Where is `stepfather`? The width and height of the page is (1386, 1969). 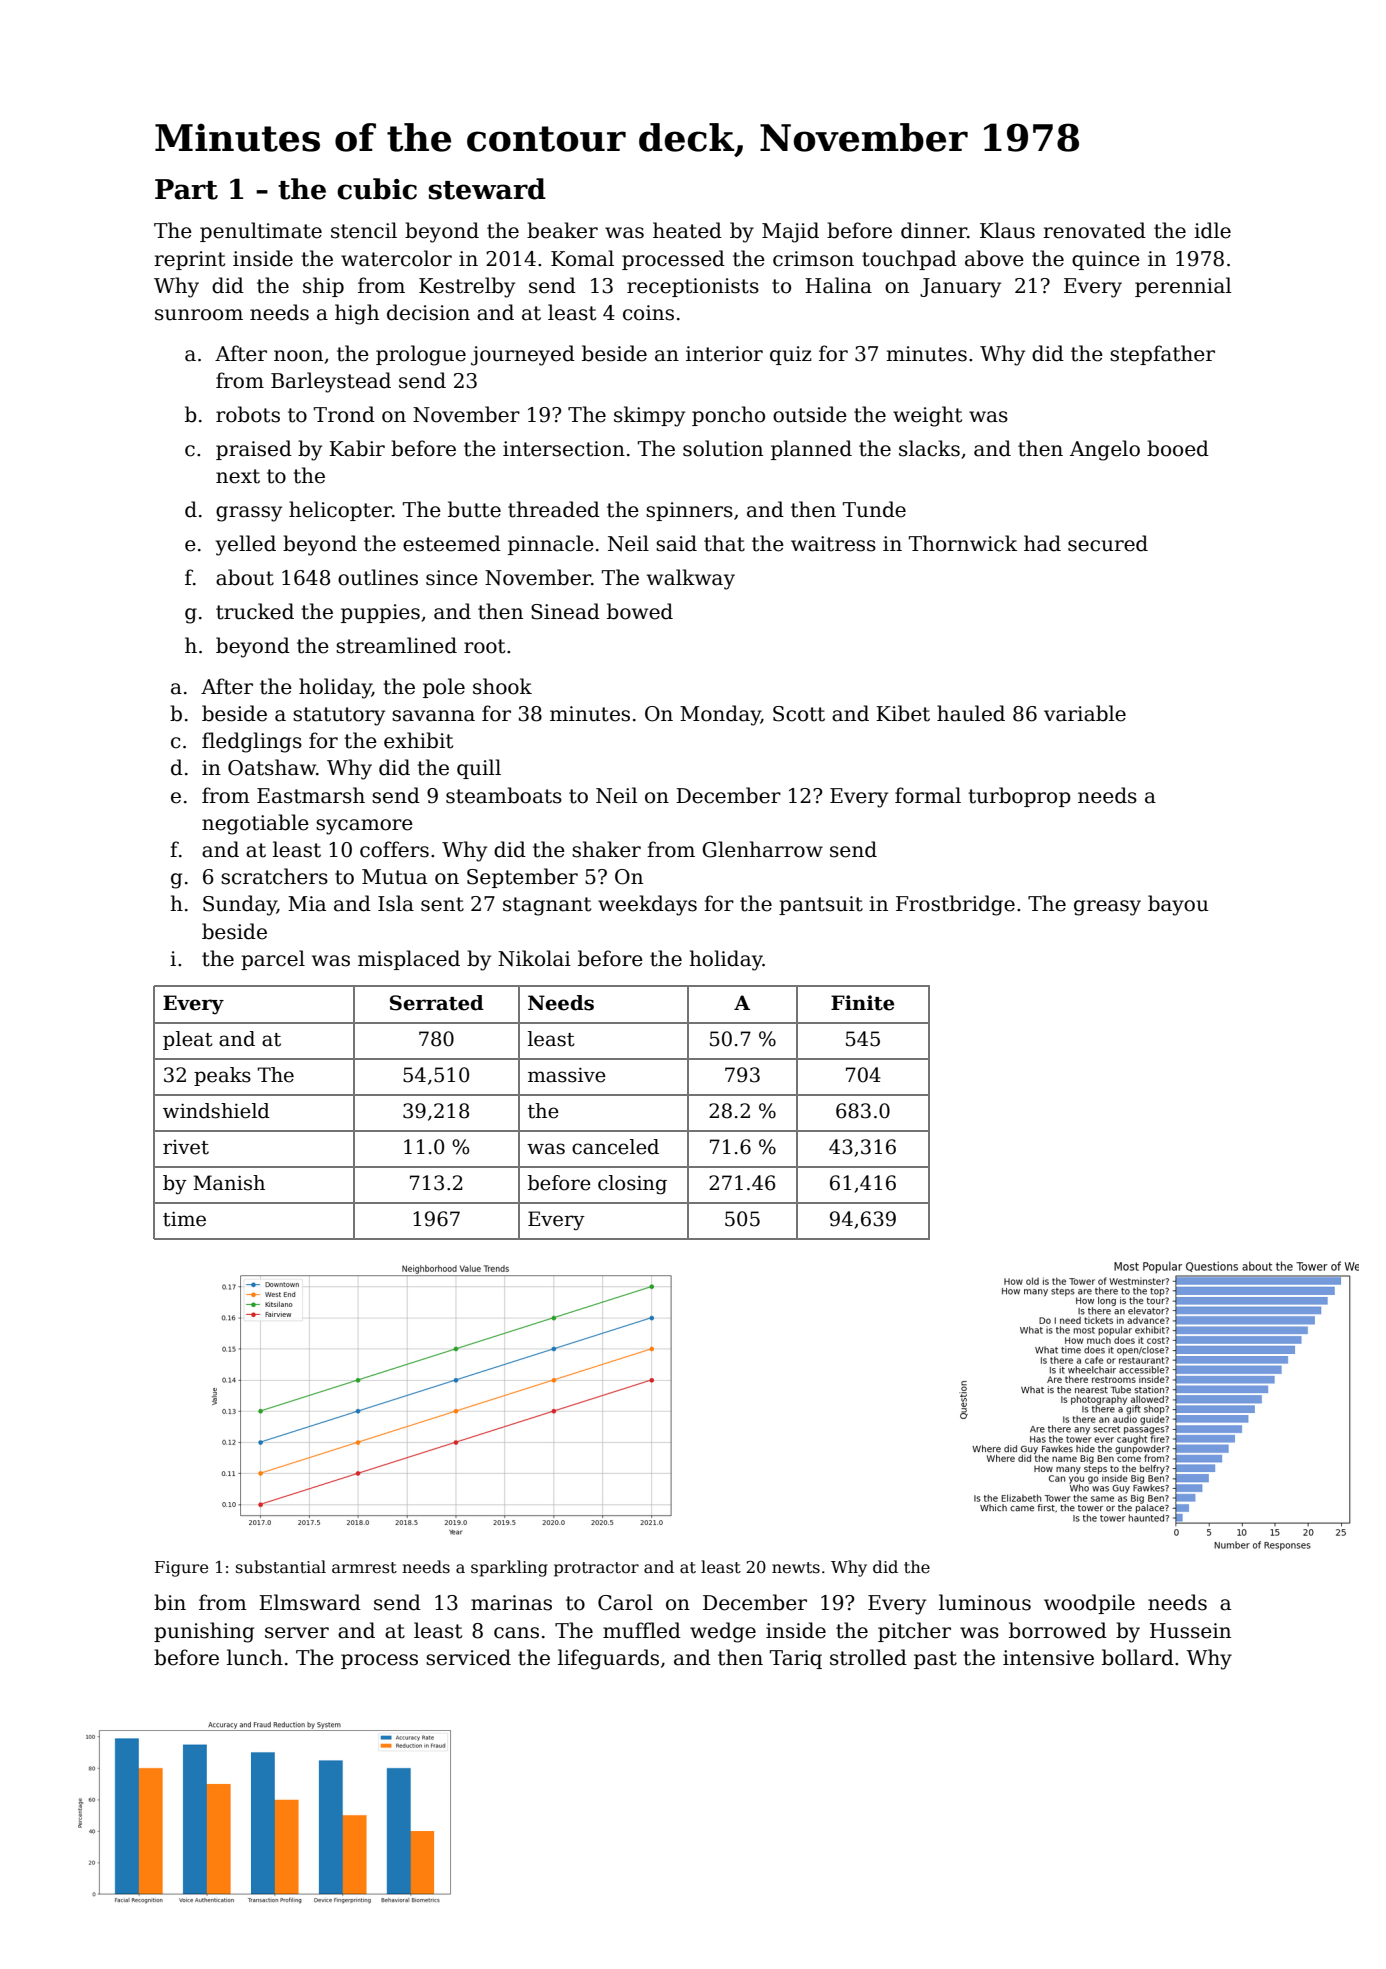 stepfather is located at coordinates (1162, 355).
